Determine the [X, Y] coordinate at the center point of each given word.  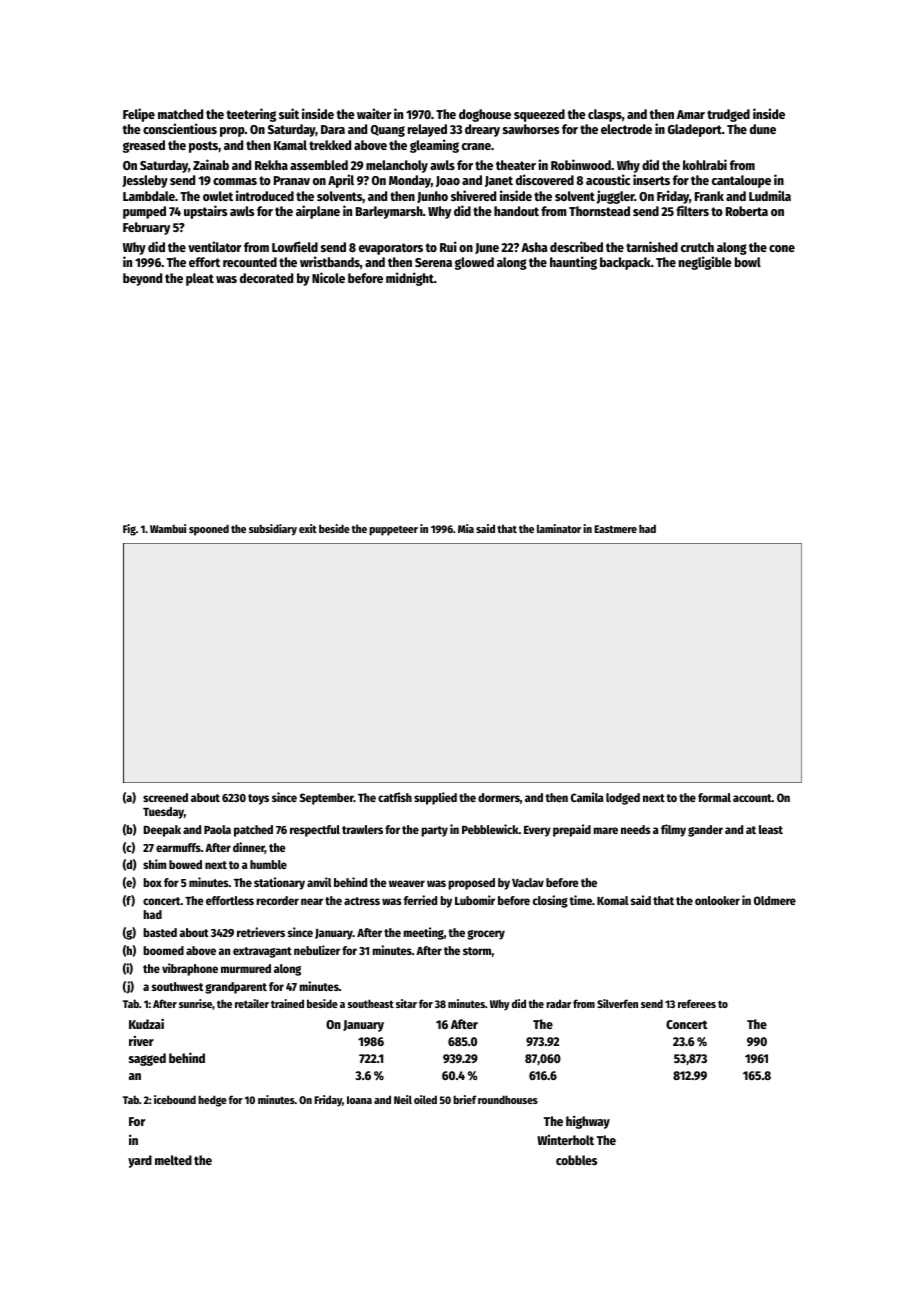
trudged [728, 115]
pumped [144, 212]
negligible [705, 263]
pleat [200, 279]
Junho [432, 197]
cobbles [576, 1160]
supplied [435, 798]
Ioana [359, 1100]
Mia [466, 528]
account [752, 798]
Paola [217, 829]
